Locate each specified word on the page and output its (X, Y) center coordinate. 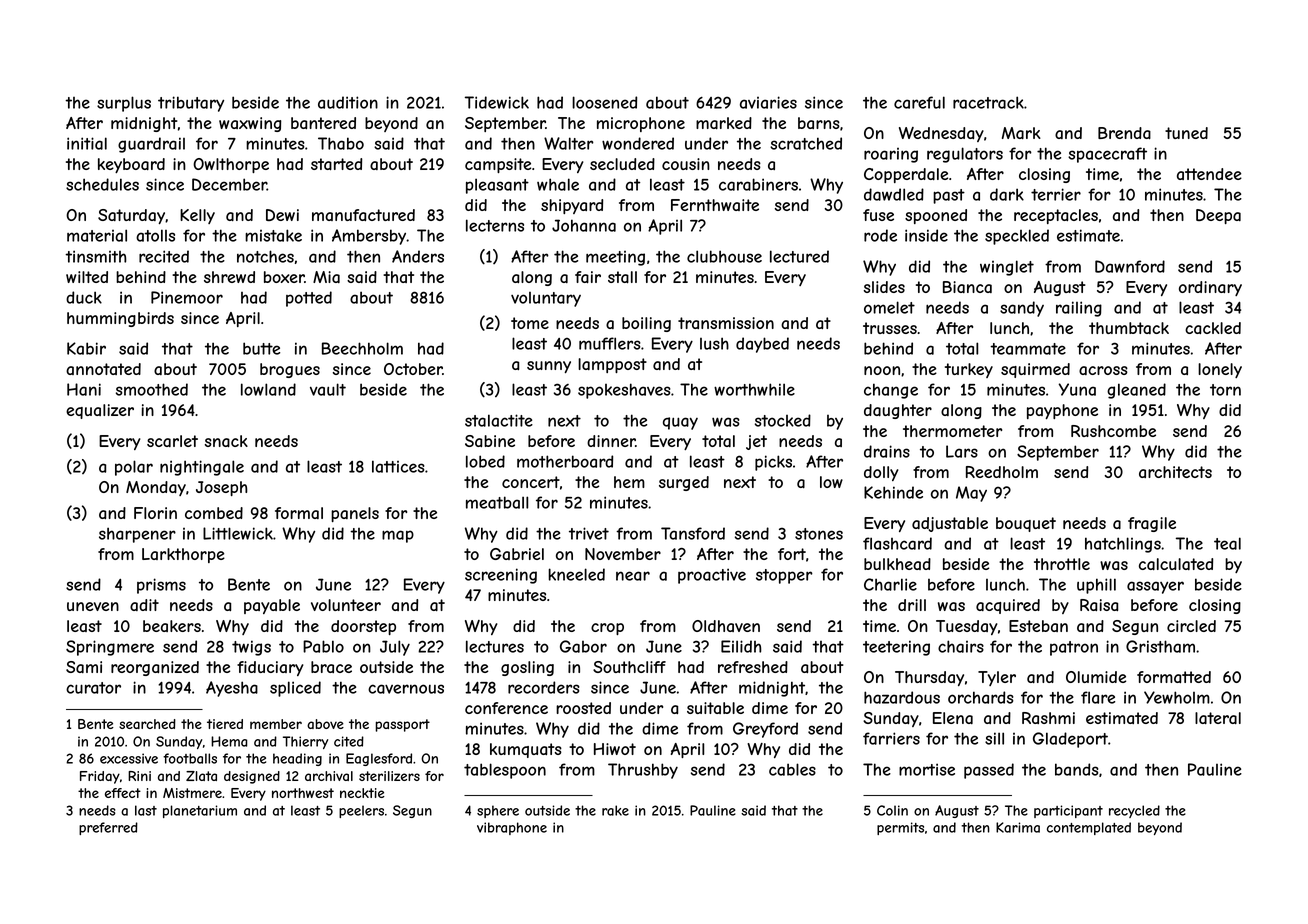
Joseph (221, 488)
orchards (981, 697)
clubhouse (724, 256)
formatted (1174, 677)
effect (123, 793)
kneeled (576, 574)
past (949, 196)
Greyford (765, 730)
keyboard (131, 165)
